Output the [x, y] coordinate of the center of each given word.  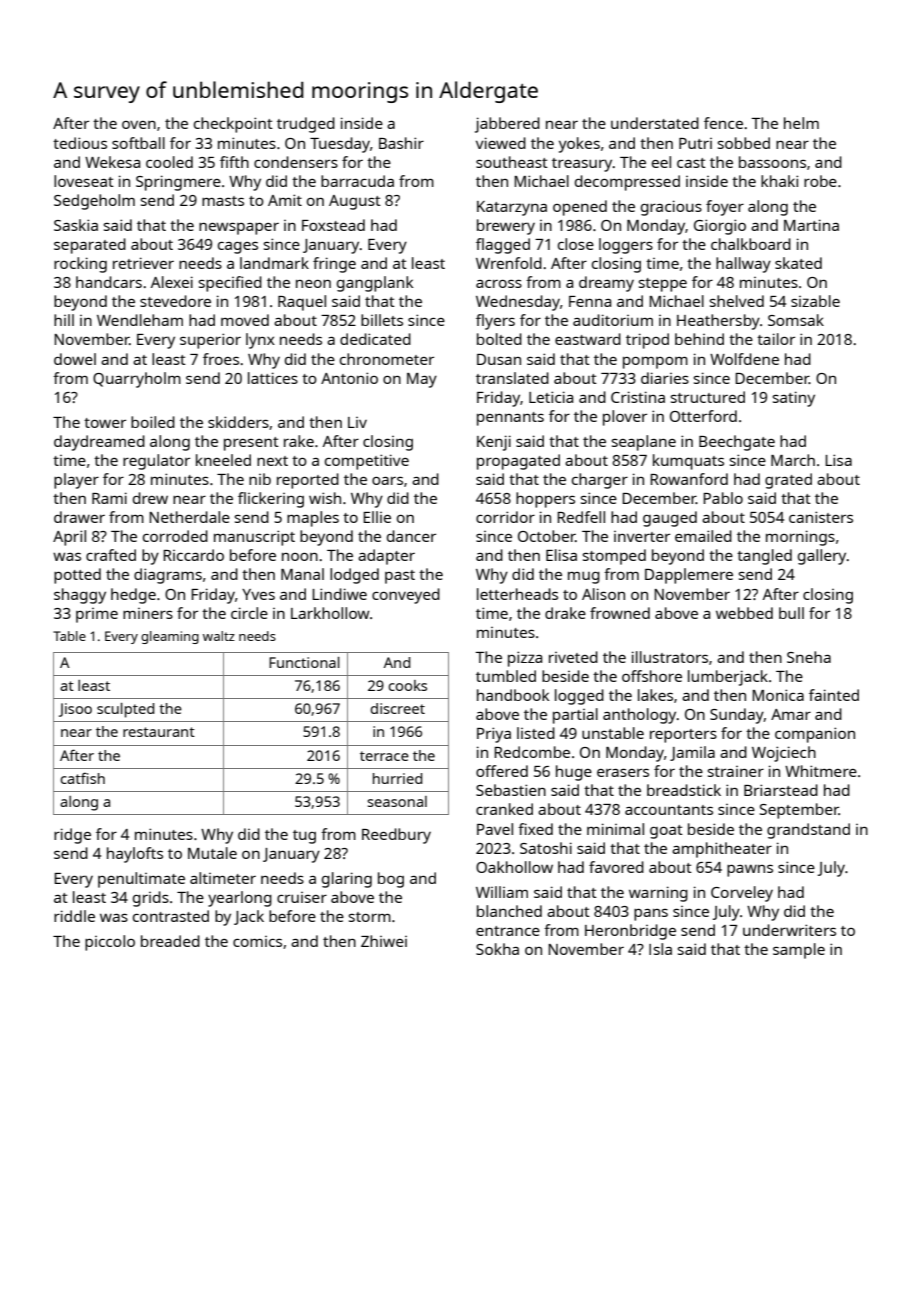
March [793, 460]
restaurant [159, 732]
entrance [508, 931]
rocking [80, 265]
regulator [156, 462]
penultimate [141, 880]
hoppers [545, 500]
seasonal [397, 801]
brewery [506, 227]
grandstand [808, 831]
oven [139, 124]
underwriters [789, 930]
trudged [306, 125]
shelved [737, 301]
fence [723, 123]
